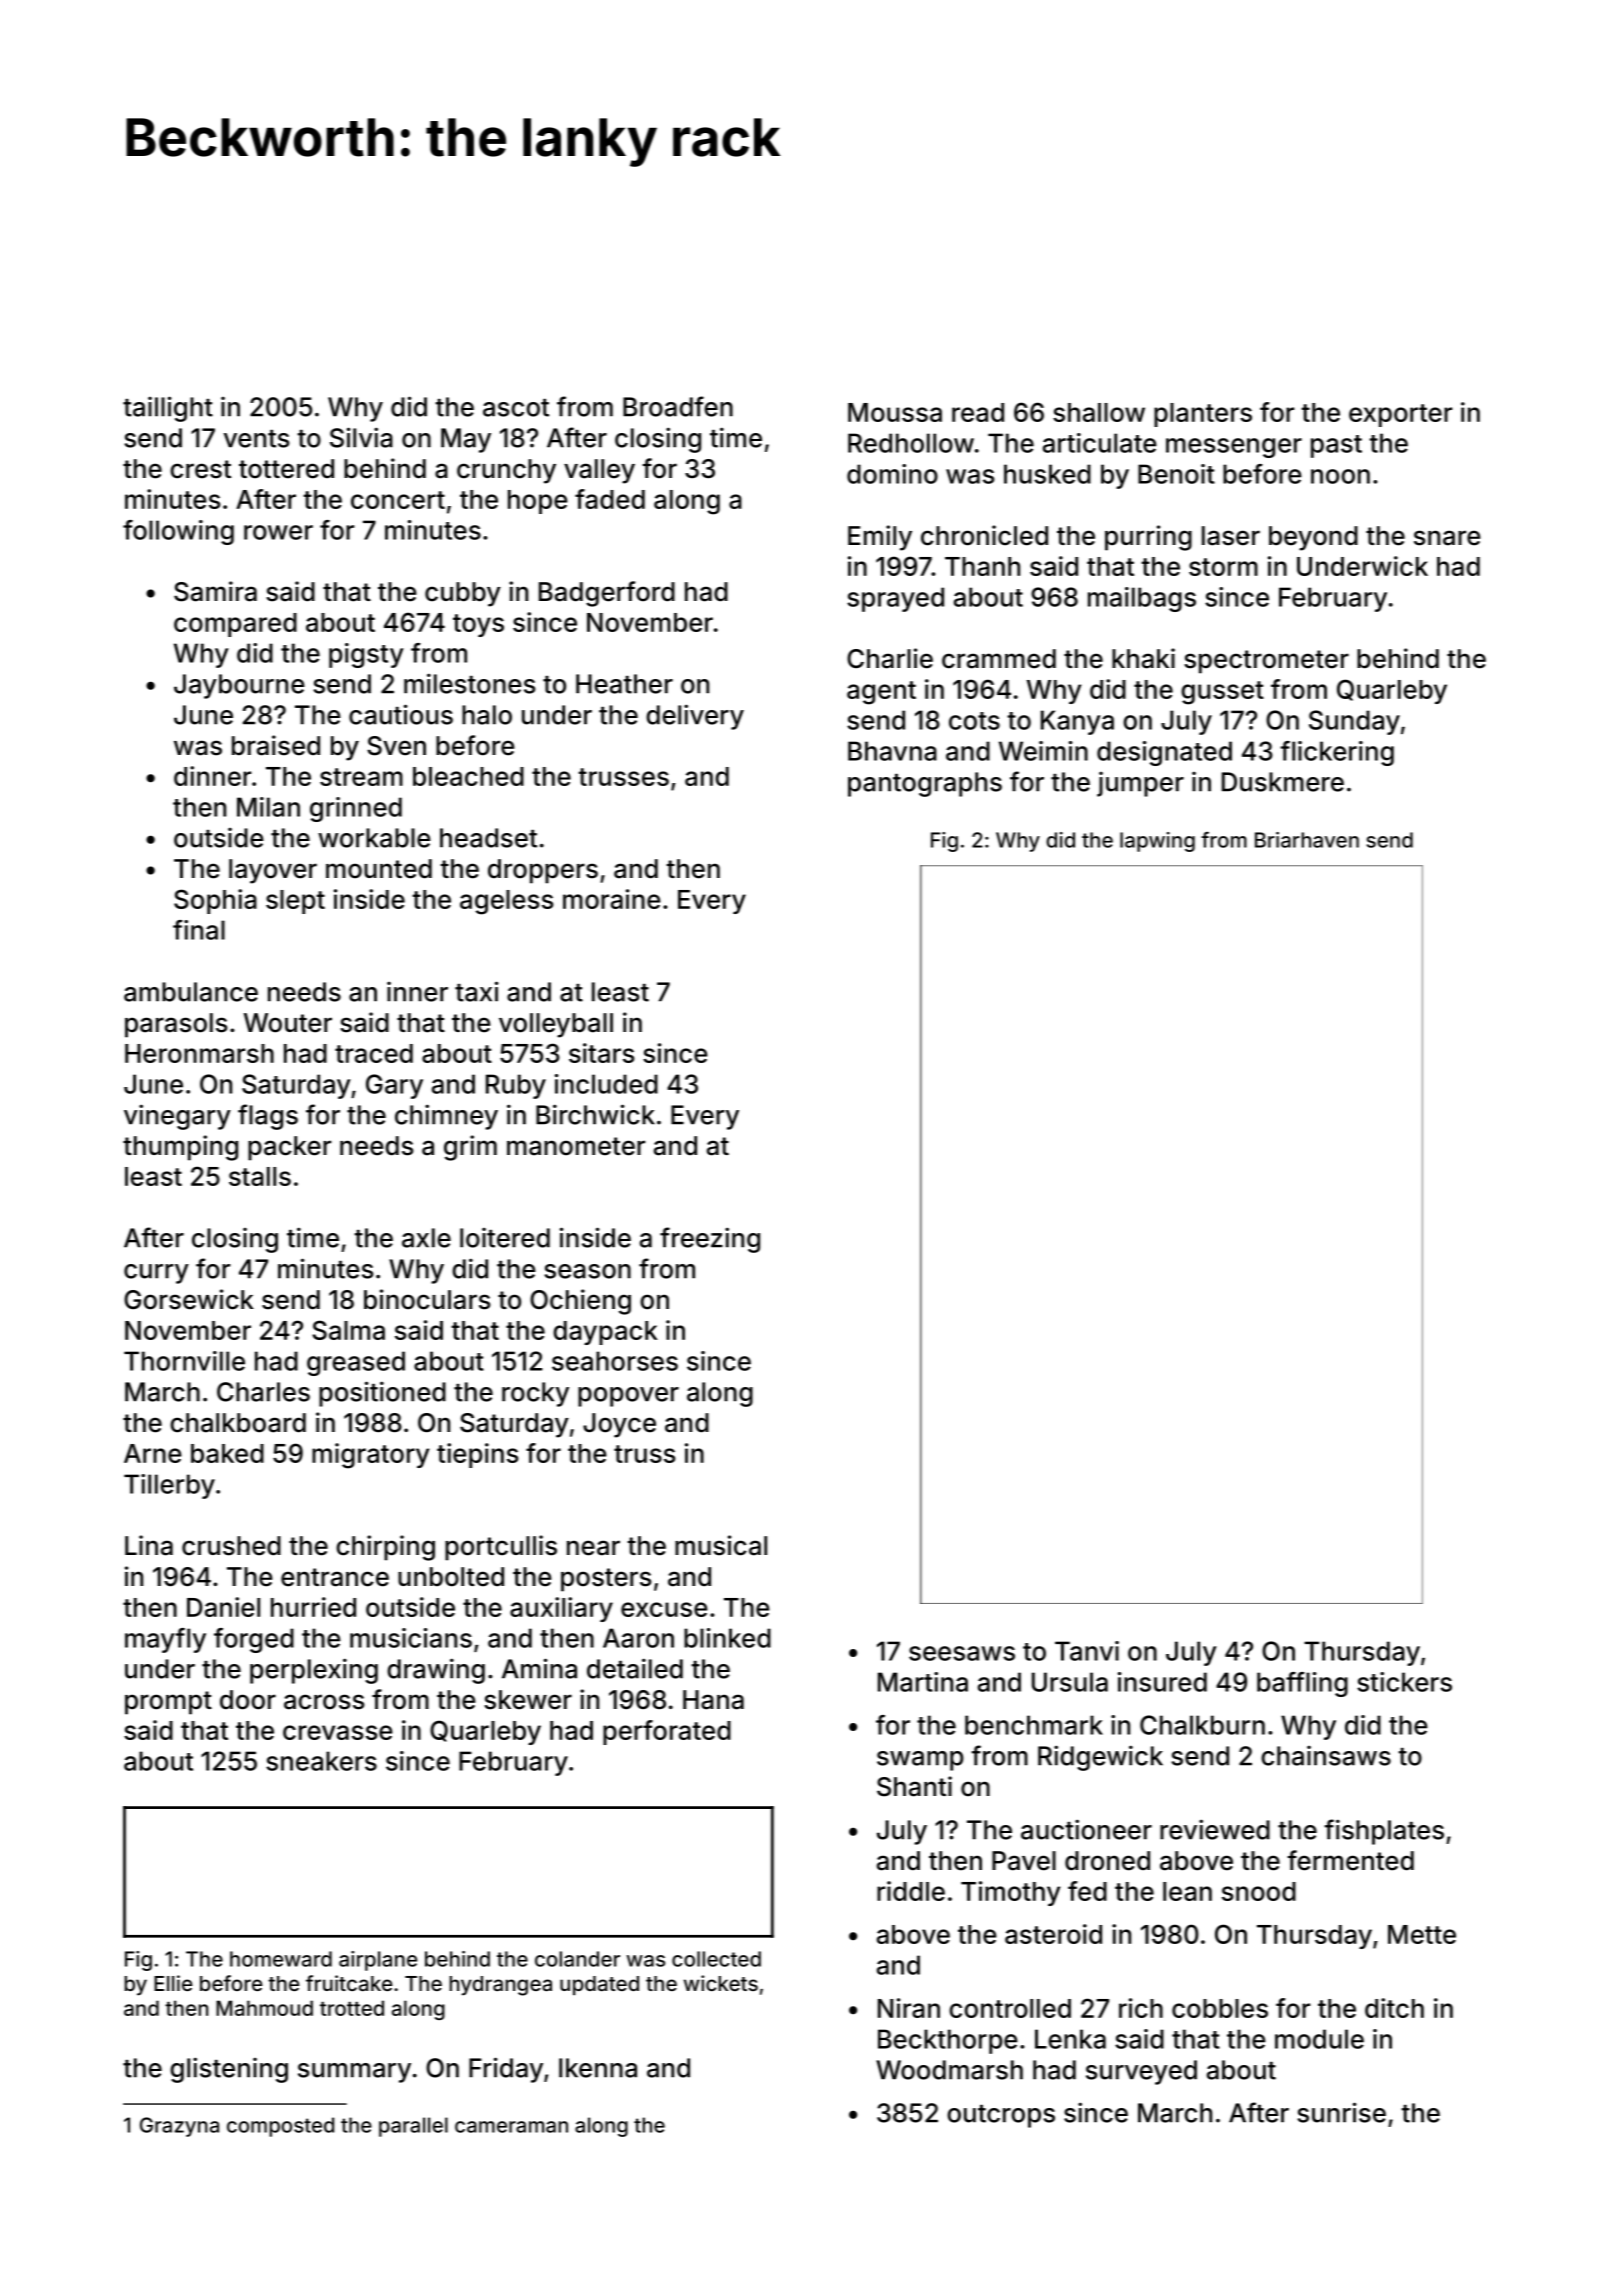  What do you see at coordinates (1447, 538) in the image?
I see `snare` at bounding box center [1447, 538].
